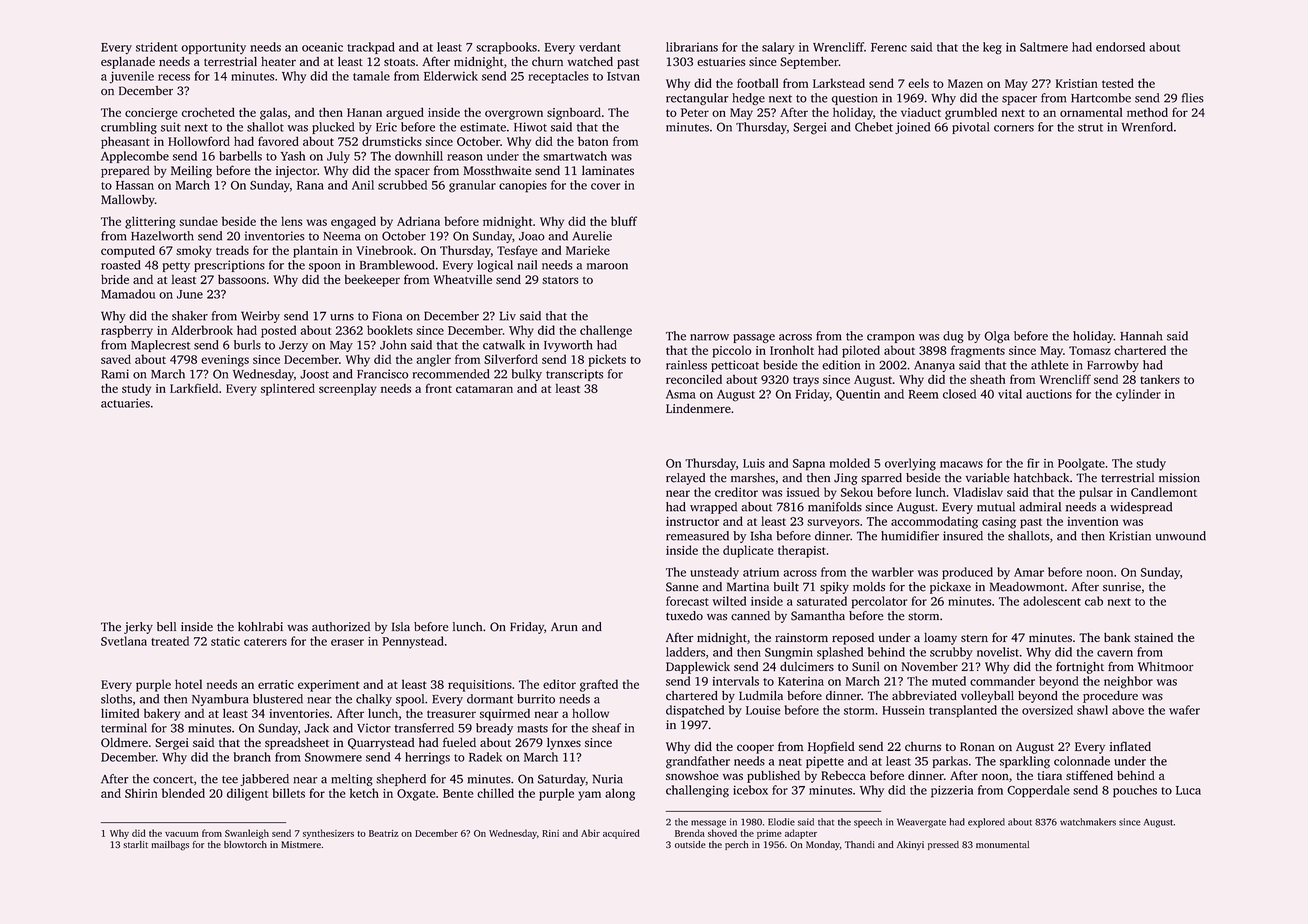  I want to click on casing, so click(999, 523).
